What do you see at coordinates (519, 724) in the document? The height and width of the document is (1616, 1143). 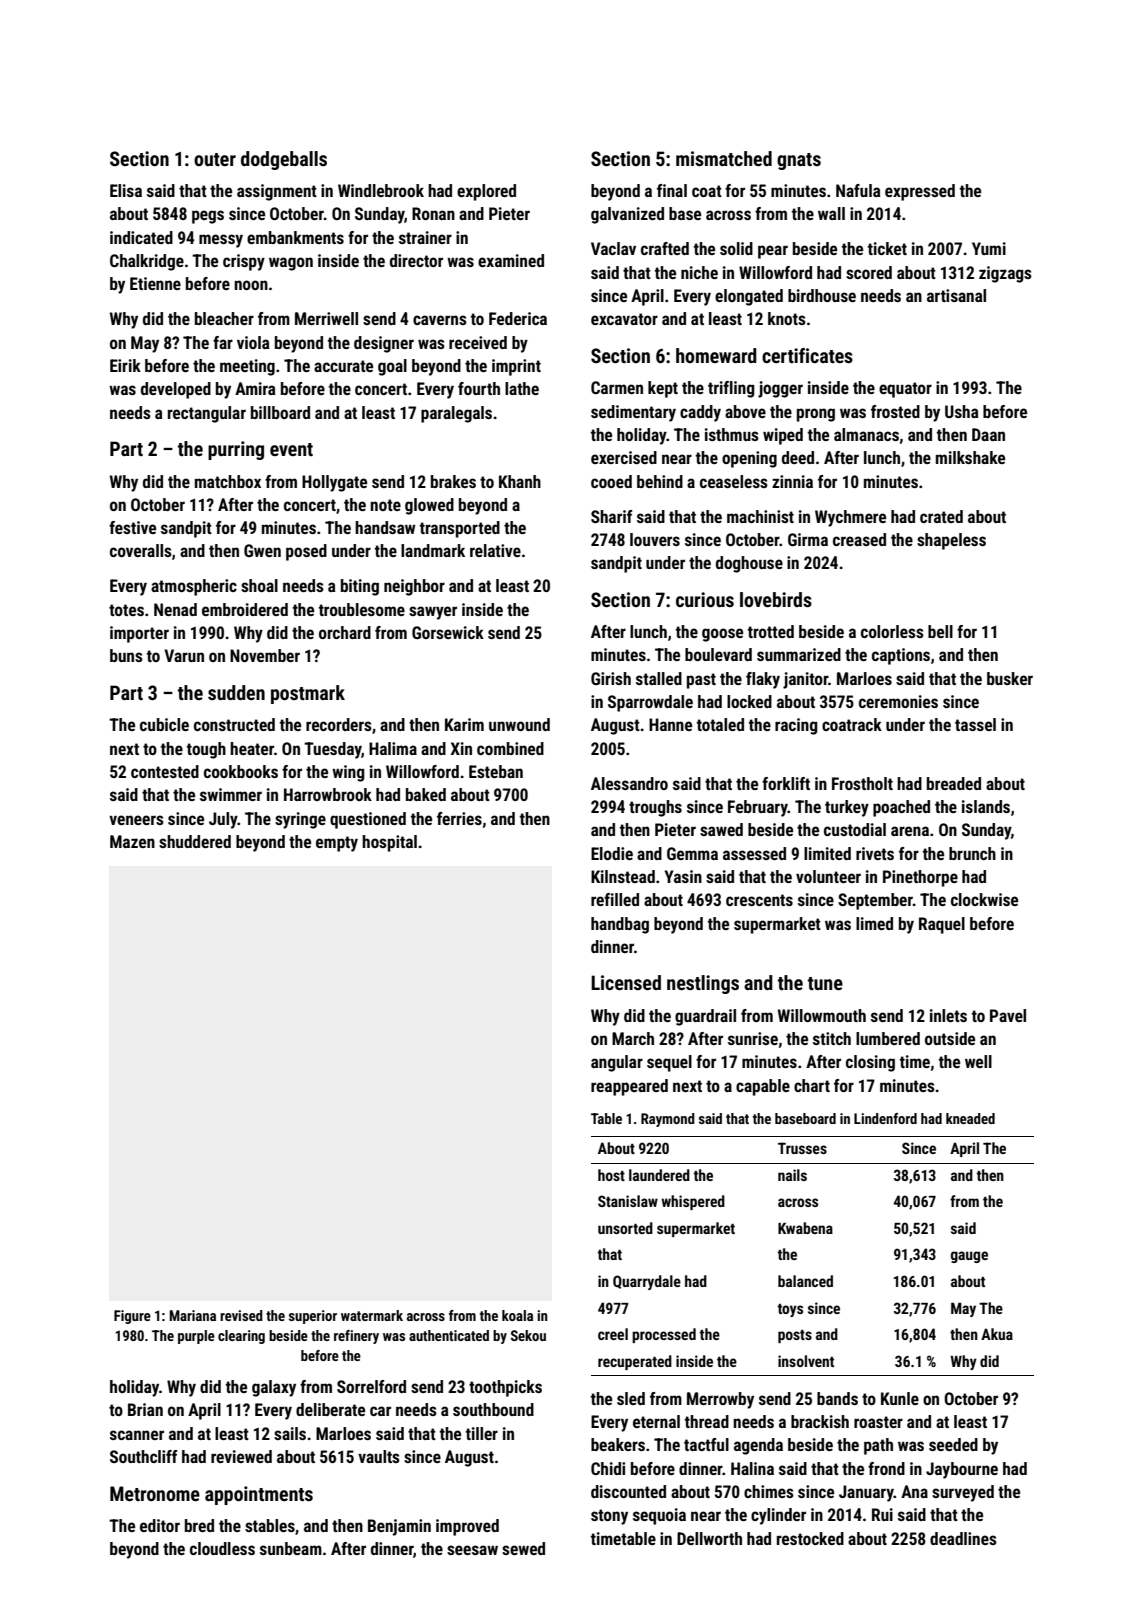 I see `unwound` at bounding box center [519, 724].
